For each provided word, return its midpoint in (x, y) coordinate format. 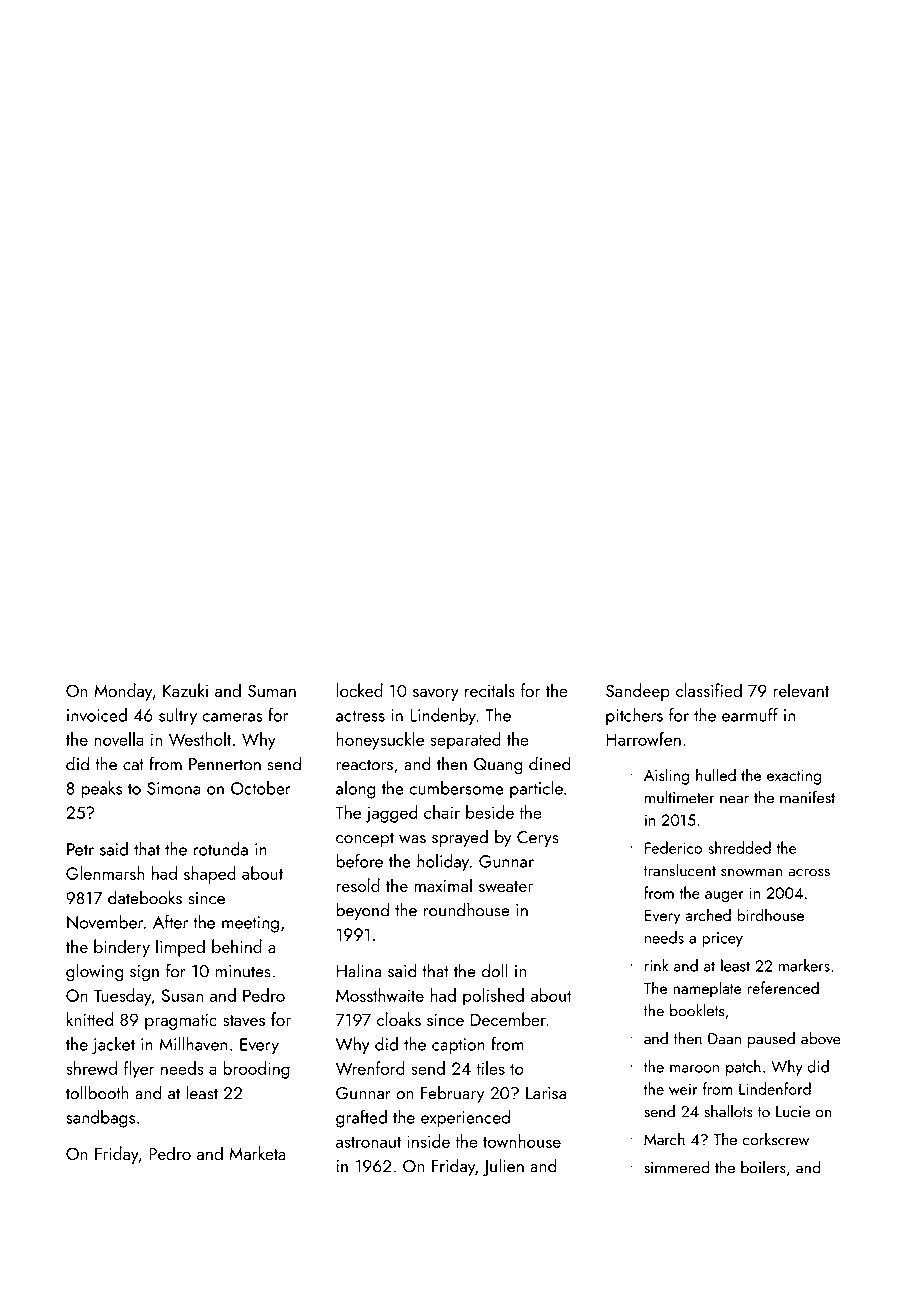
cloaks (399, 1019)
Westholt (200, 739)
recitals (490, 690)
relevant (801, 690)
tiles (490, 1068)
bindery (122, 948)
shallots (728, 1111)
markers (804, 965)
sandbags (100, 1119)
